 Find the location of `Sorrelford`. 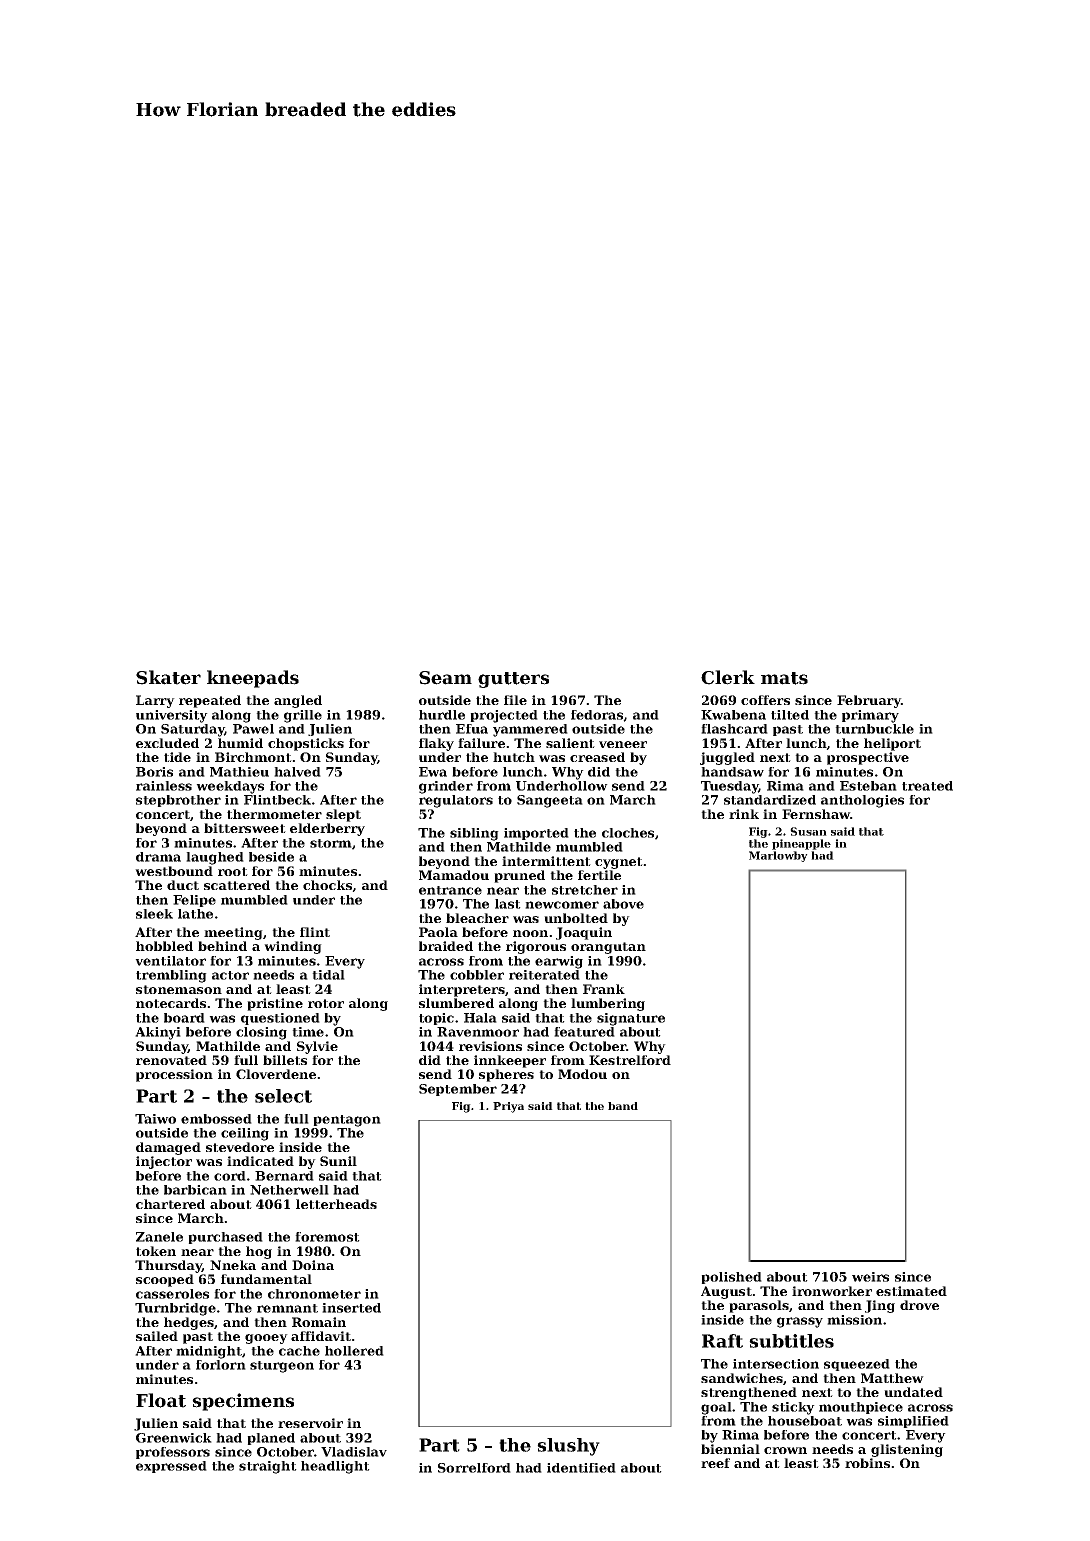

Sorrelford is located at coordinates (474, 1468).
